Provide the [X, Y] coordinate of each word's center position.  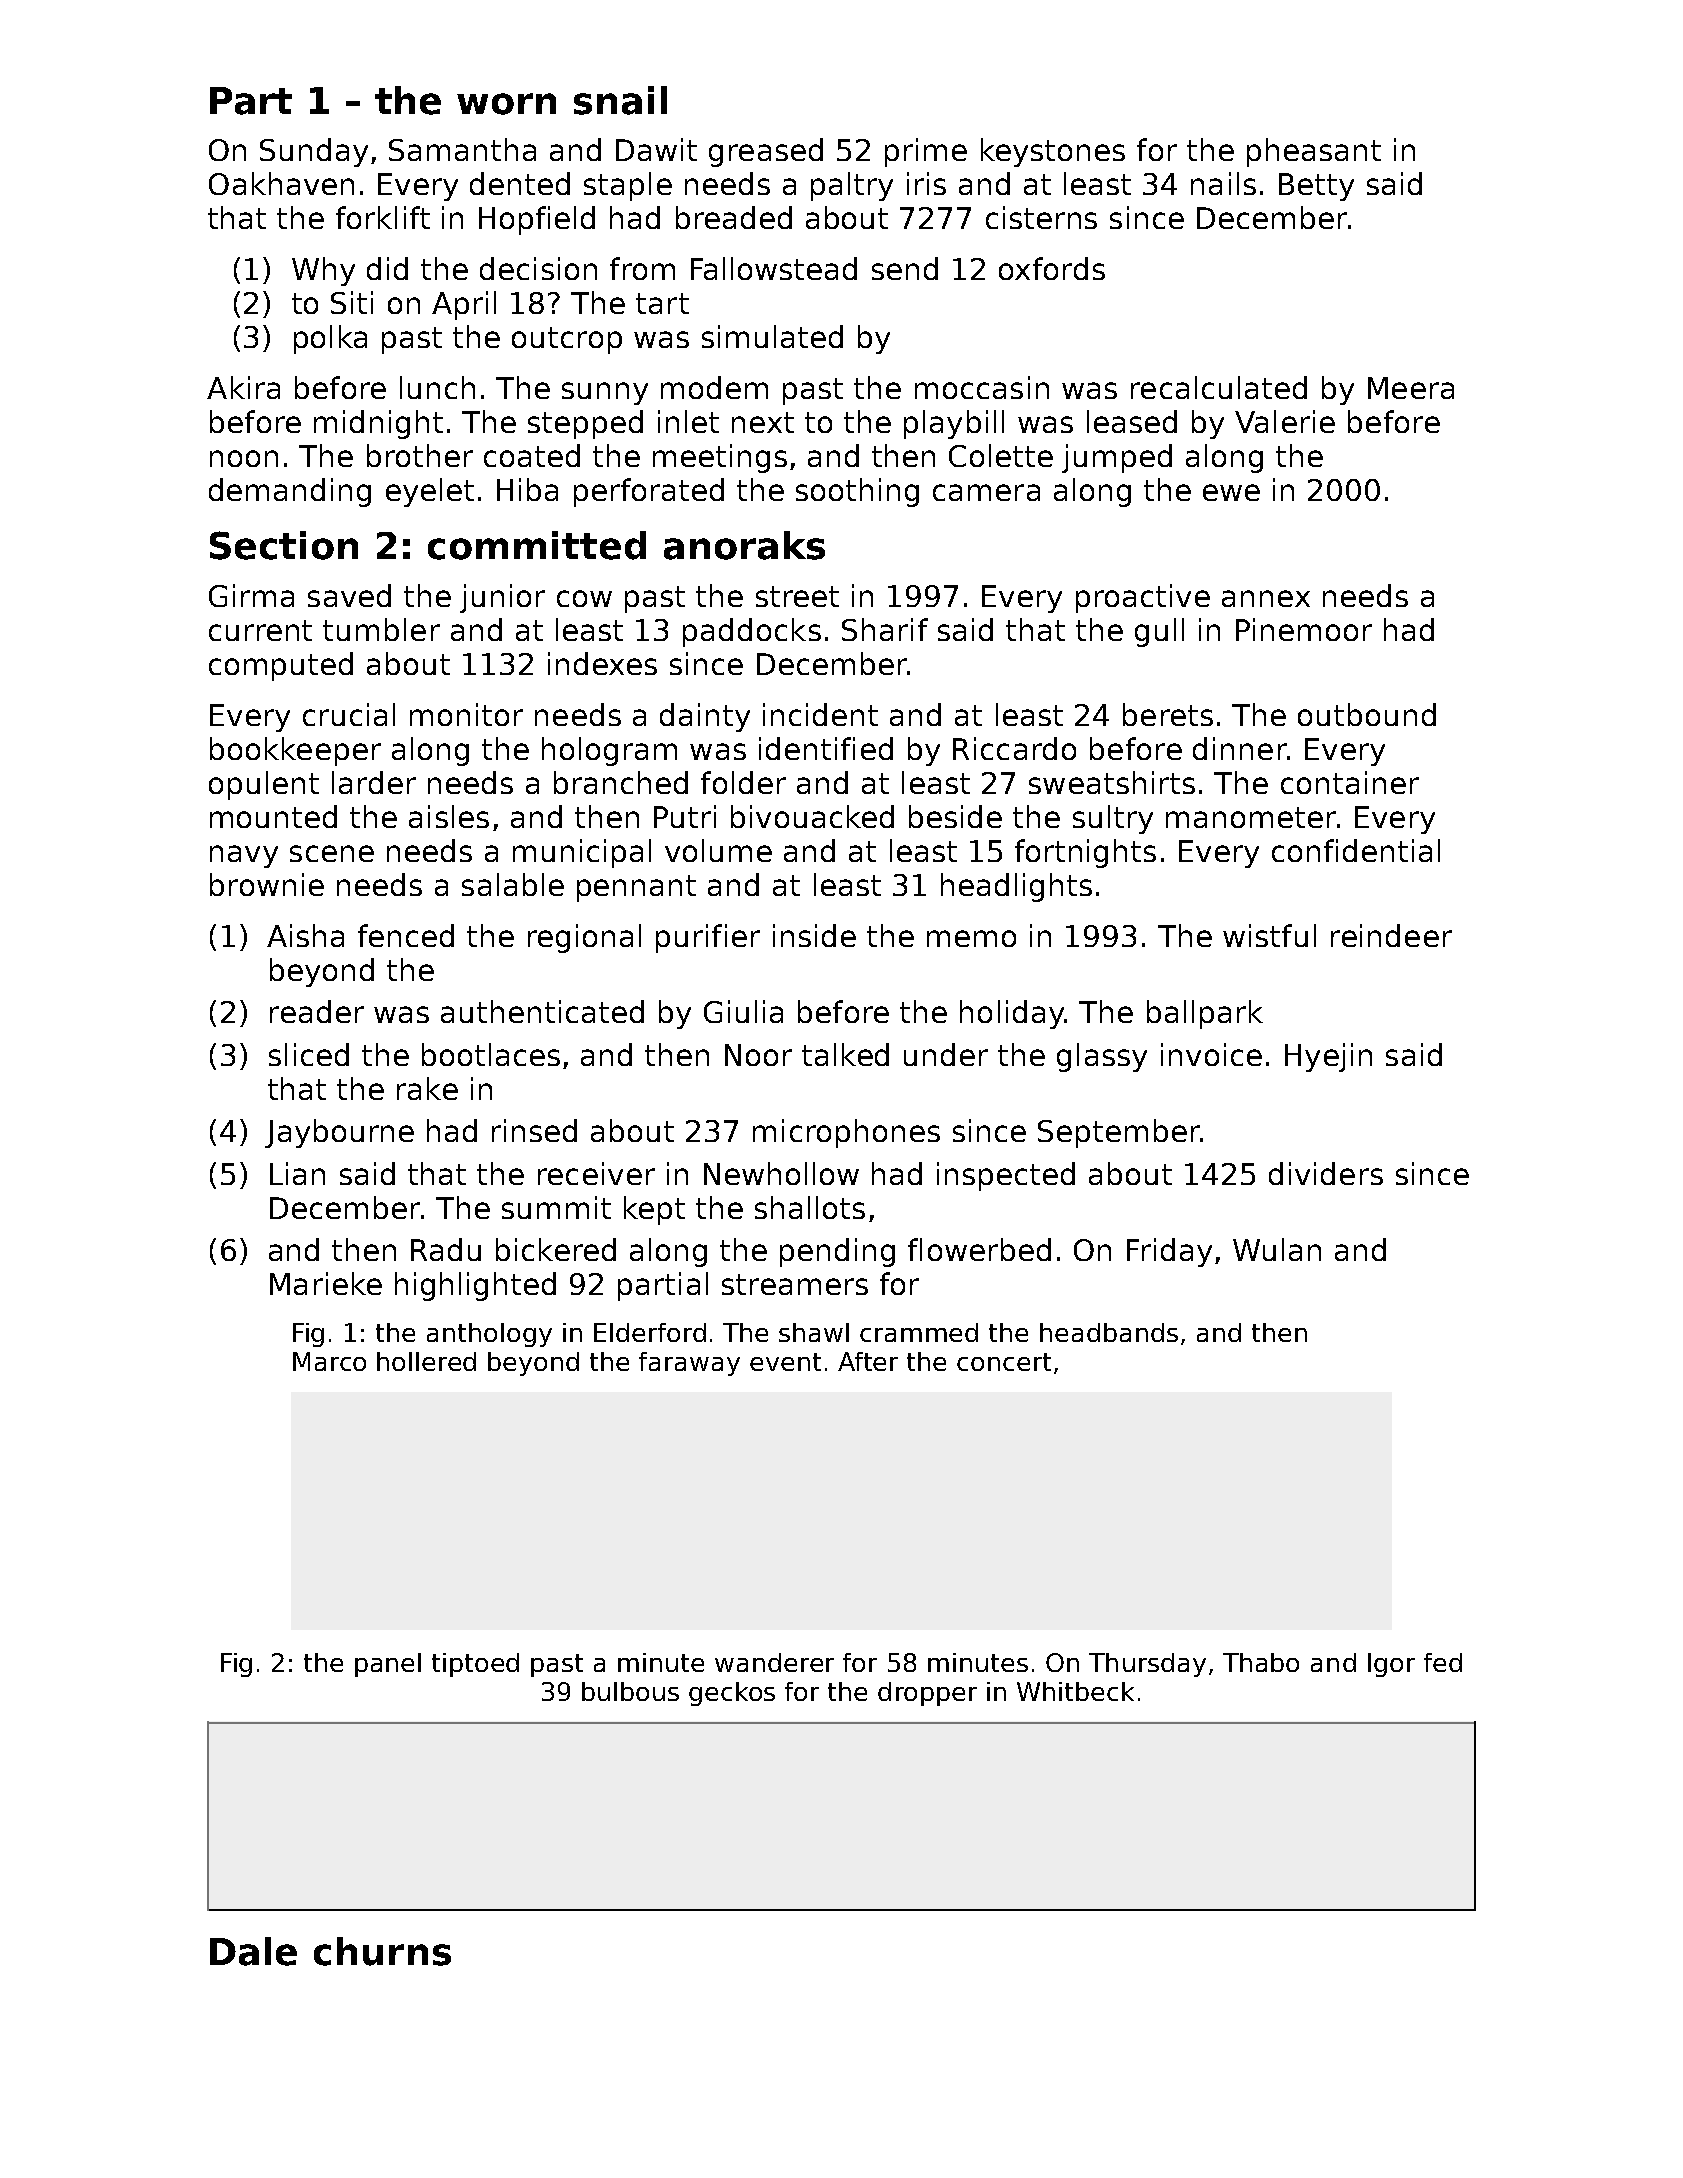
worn [506, 104]
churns [382, 1951]
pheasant [1314, 152]
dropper [927, 1694]
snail [620, 100]
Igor [1391, 1665]
